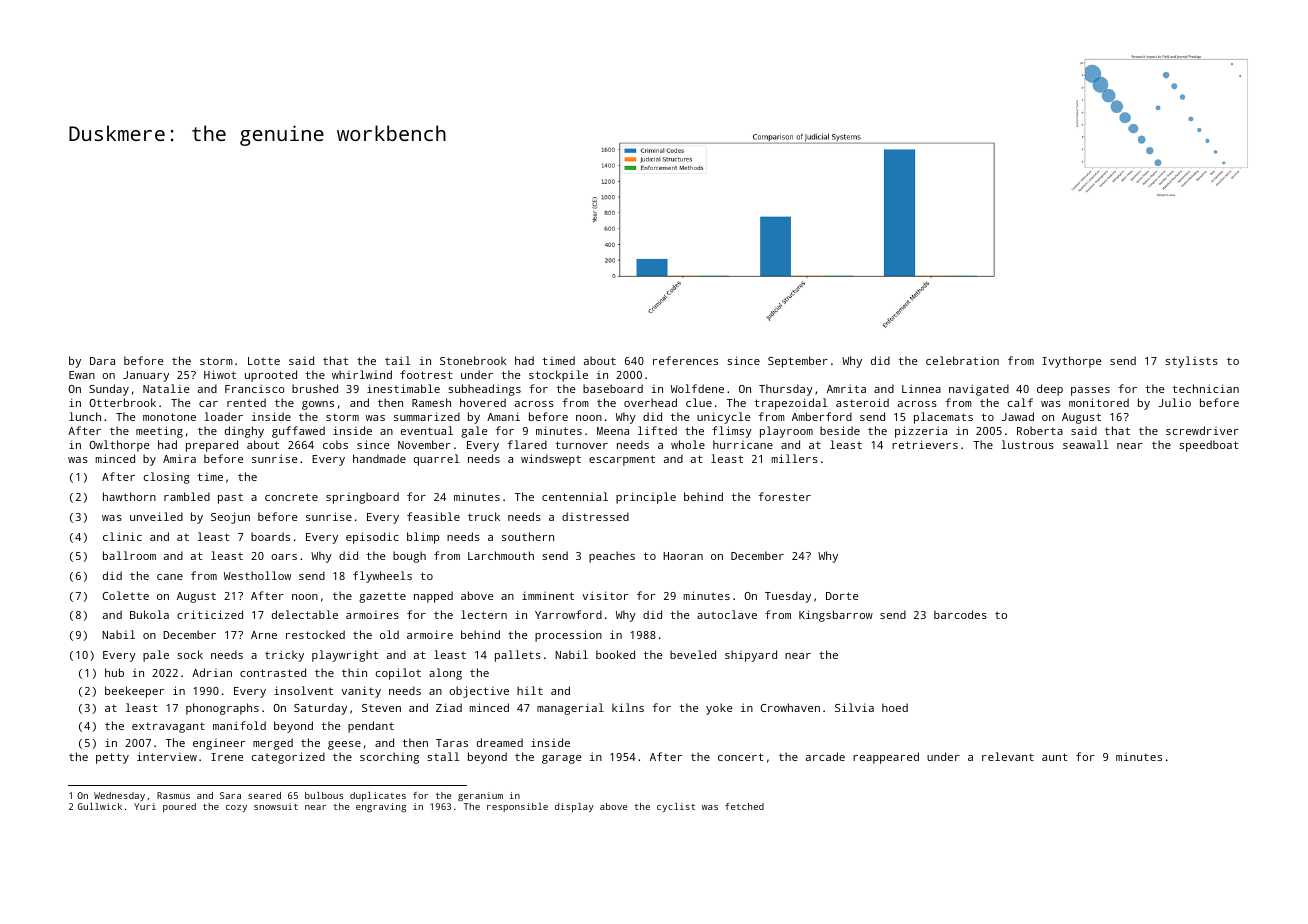  What do you see at coordinates (1191, 362) in the screenshot?
I see `stylists` at bounding box center [1191, 362].
